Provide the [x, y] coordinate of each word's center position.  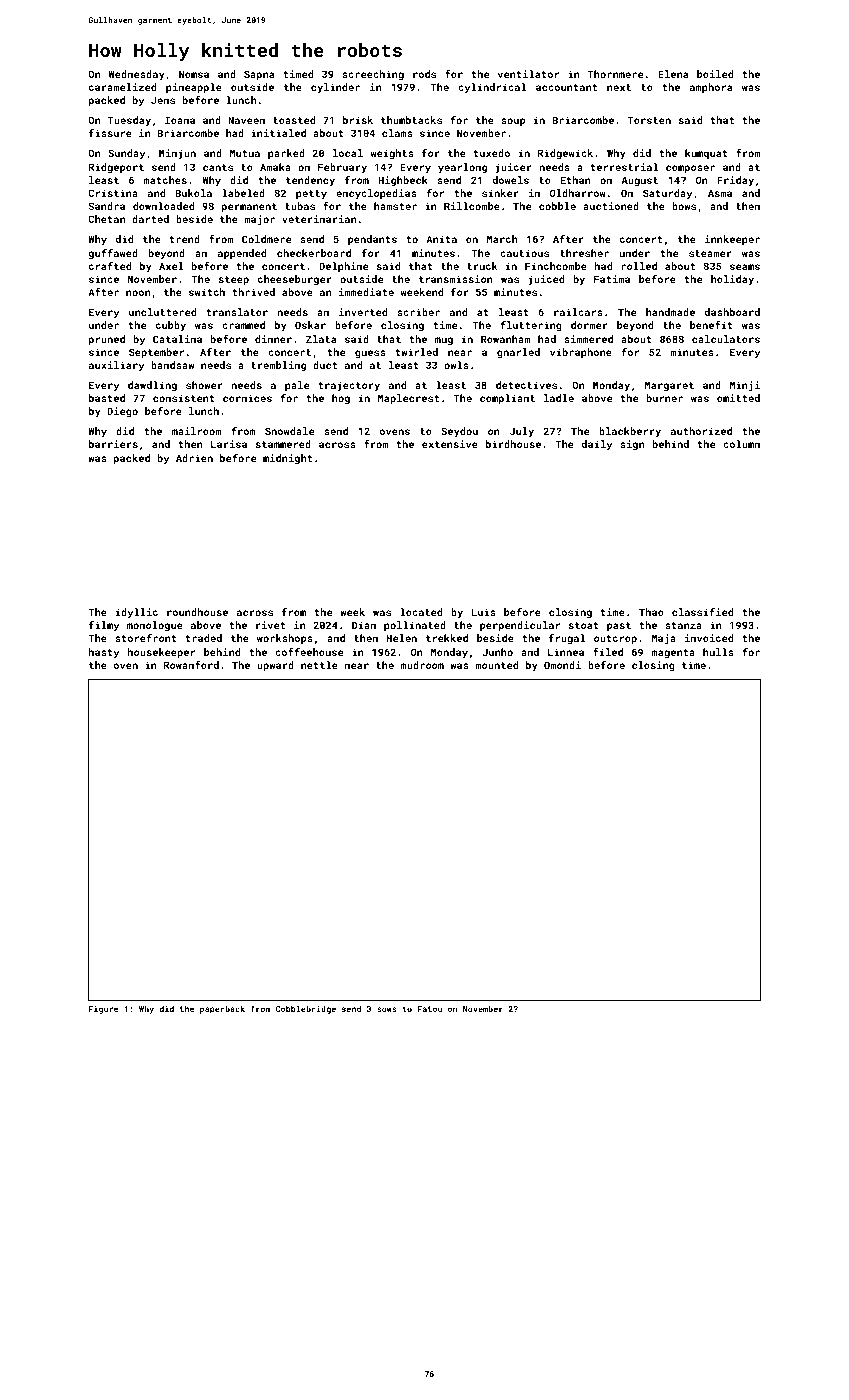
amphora [711, 88]
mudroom [422, 665]
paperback [222, 1010]
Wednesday [137, 75]
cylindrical [492, 88]
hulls [718, 652]
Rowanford [191, 665]
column [741, 444]
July [522, 432]
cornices [247, 398]
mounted [496, 665]
